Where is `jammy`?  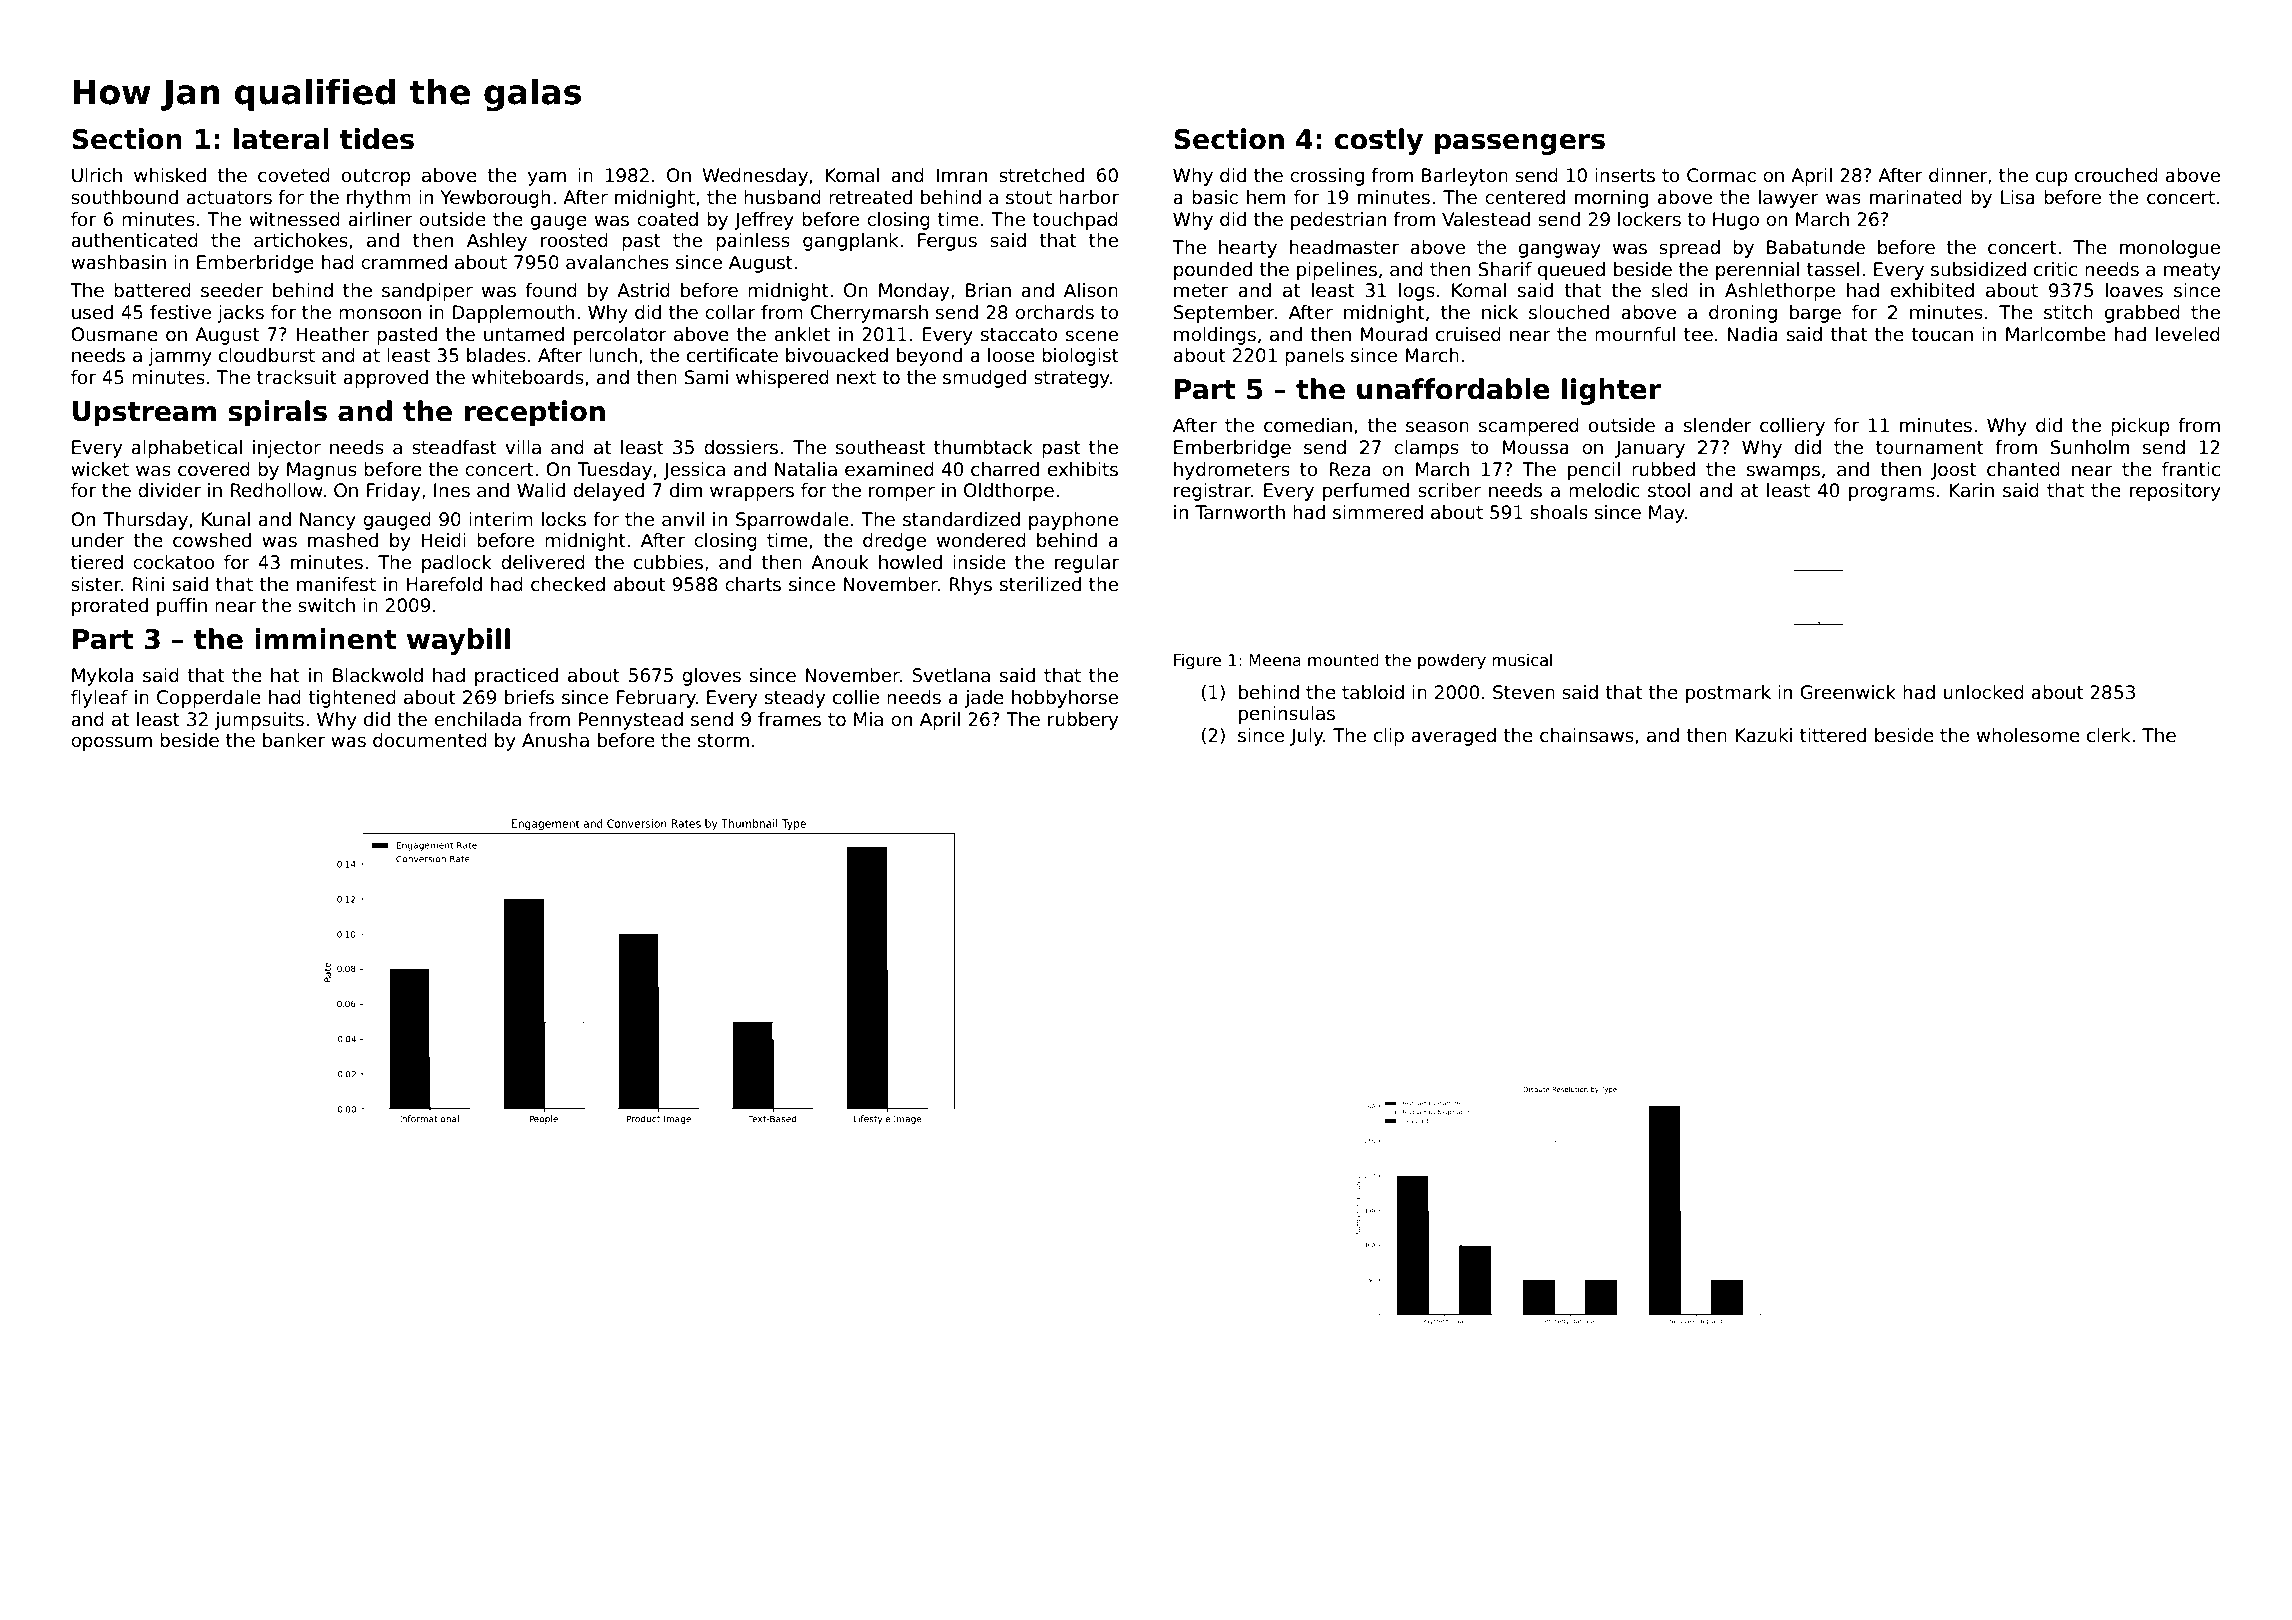
jammy is located at coordinates (180, 357).
